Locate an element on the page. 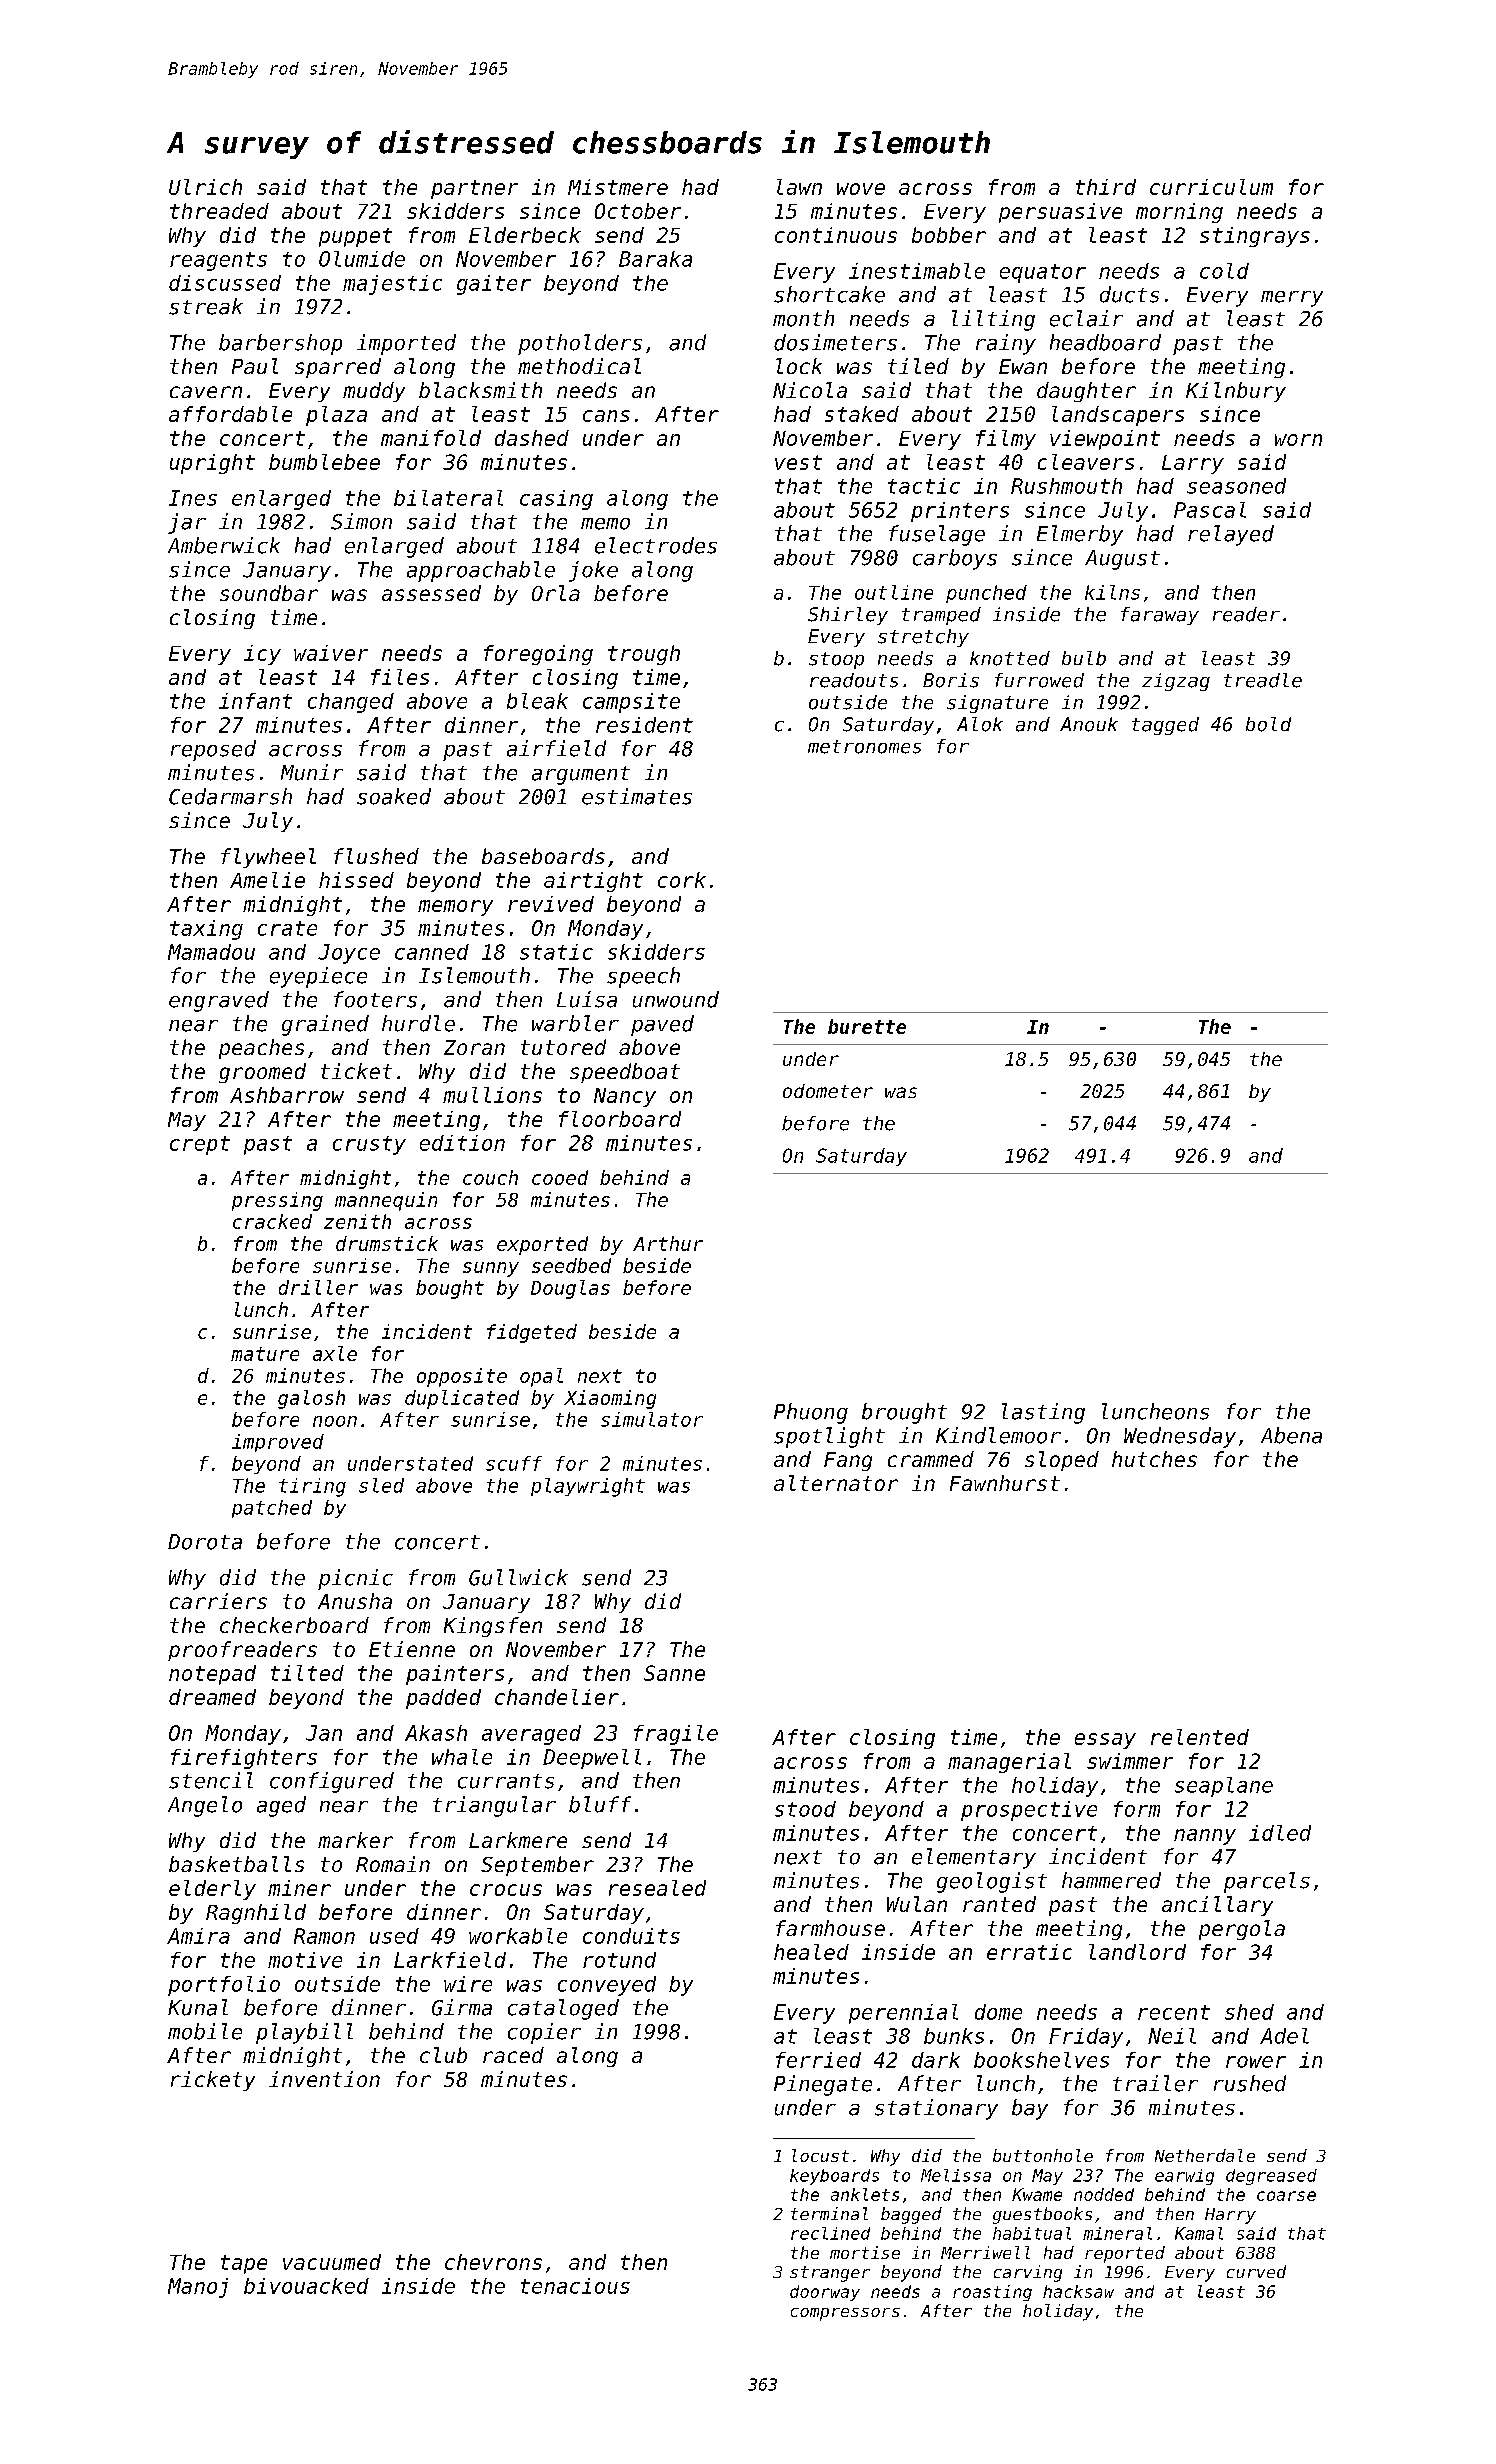 This page has width=1496, height=2464. improved is located at coordinates (278, 1443).
